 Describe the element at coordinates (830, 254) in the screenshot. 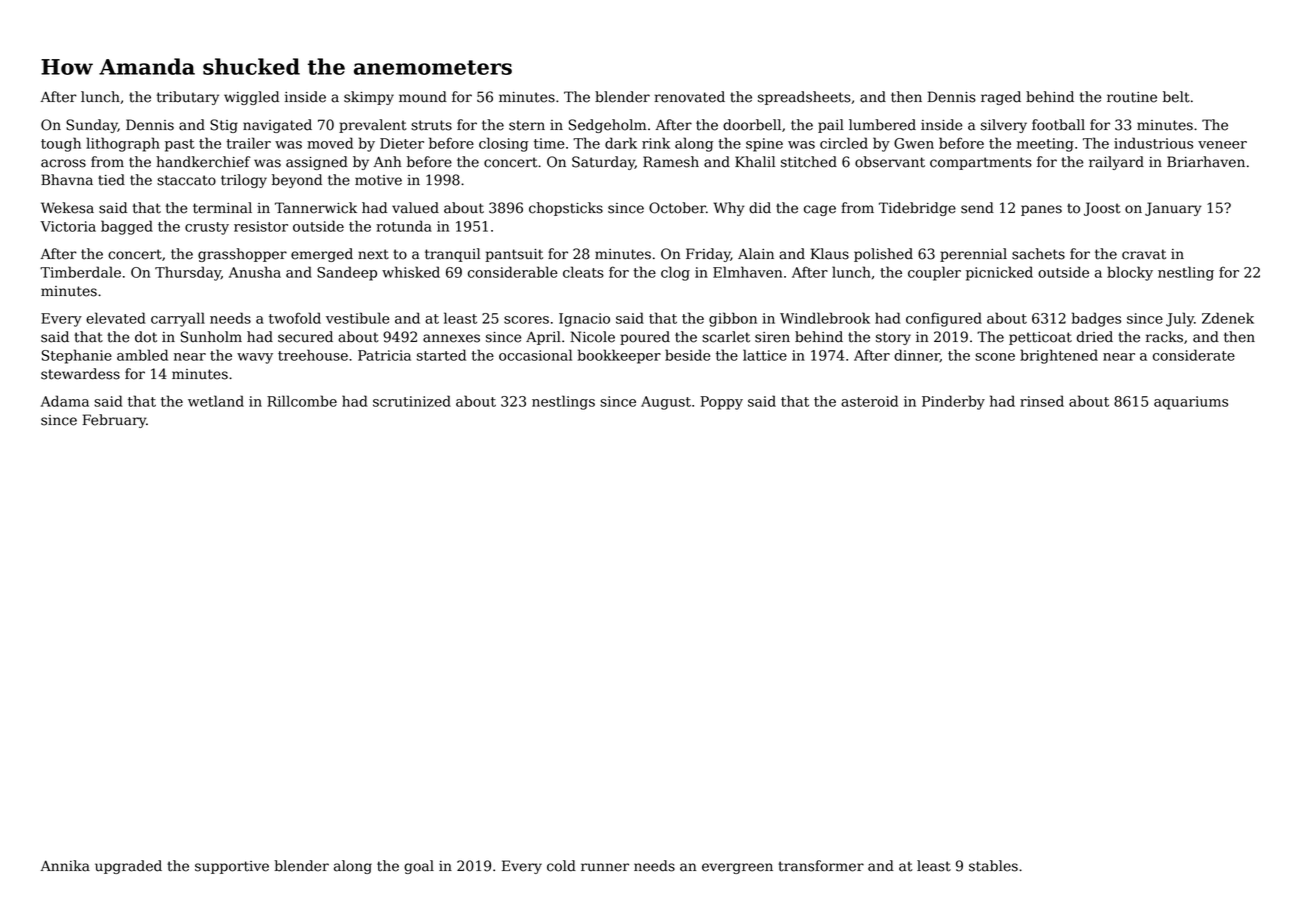

I see `Klaus` at that location.
